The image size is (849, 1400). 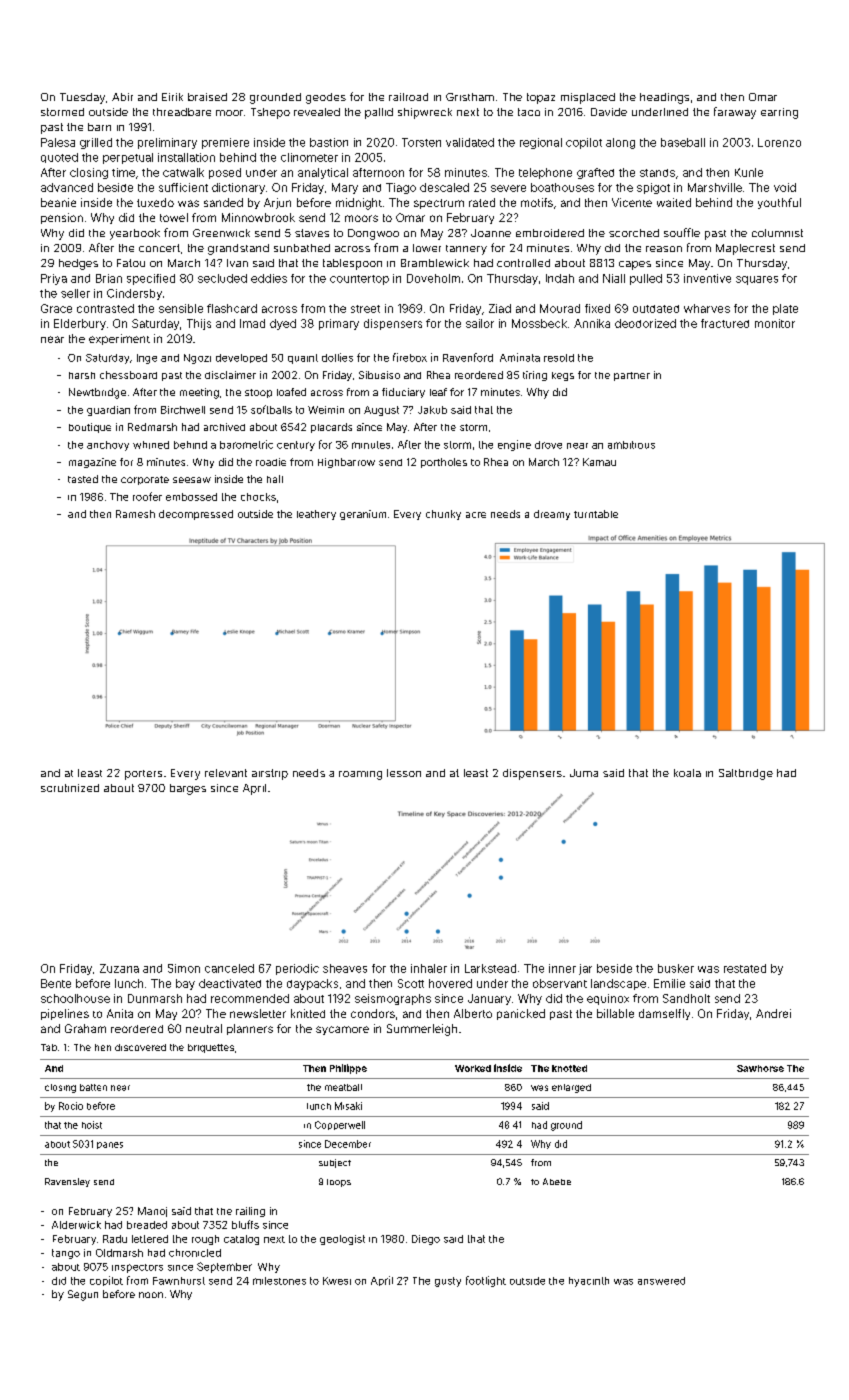 What do you see at coordinates (585, 969) in the screenshot?
I see `jar` at bounding box center [585, 969].
